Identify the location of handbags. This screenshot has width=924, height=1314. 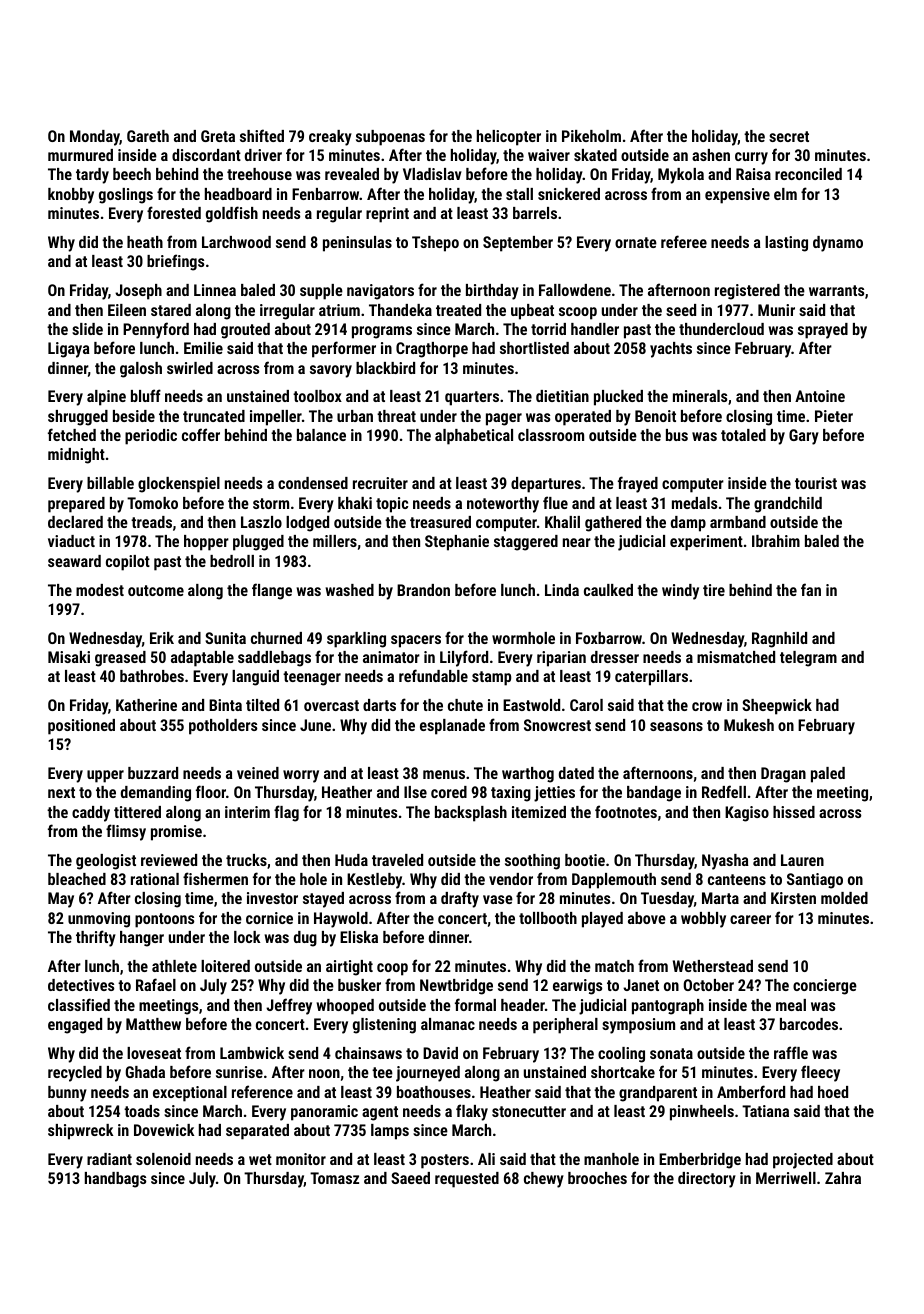
(115, 1180).
